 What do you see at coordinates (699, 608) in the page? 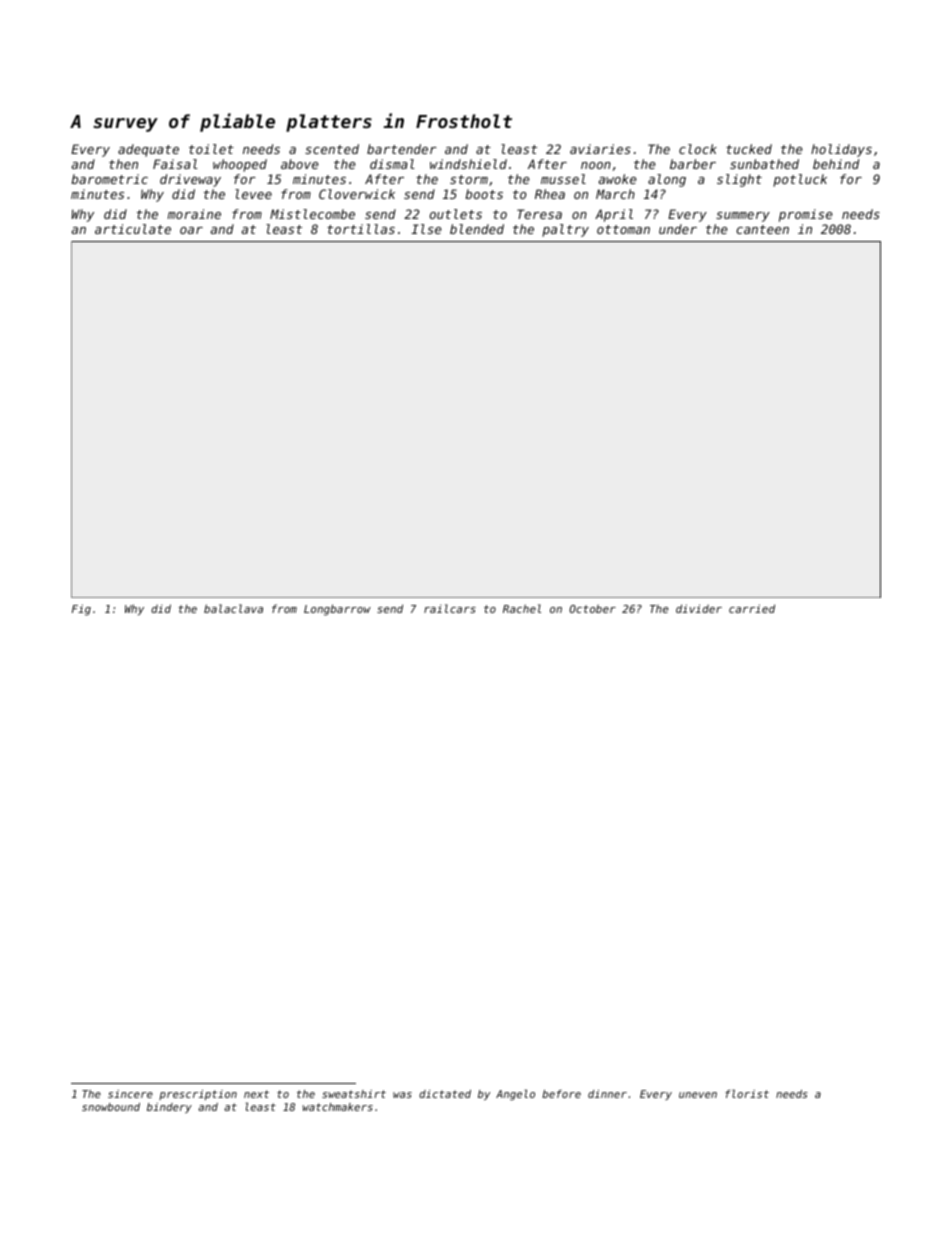
I see `divider` at bounding box center [699, 608].
